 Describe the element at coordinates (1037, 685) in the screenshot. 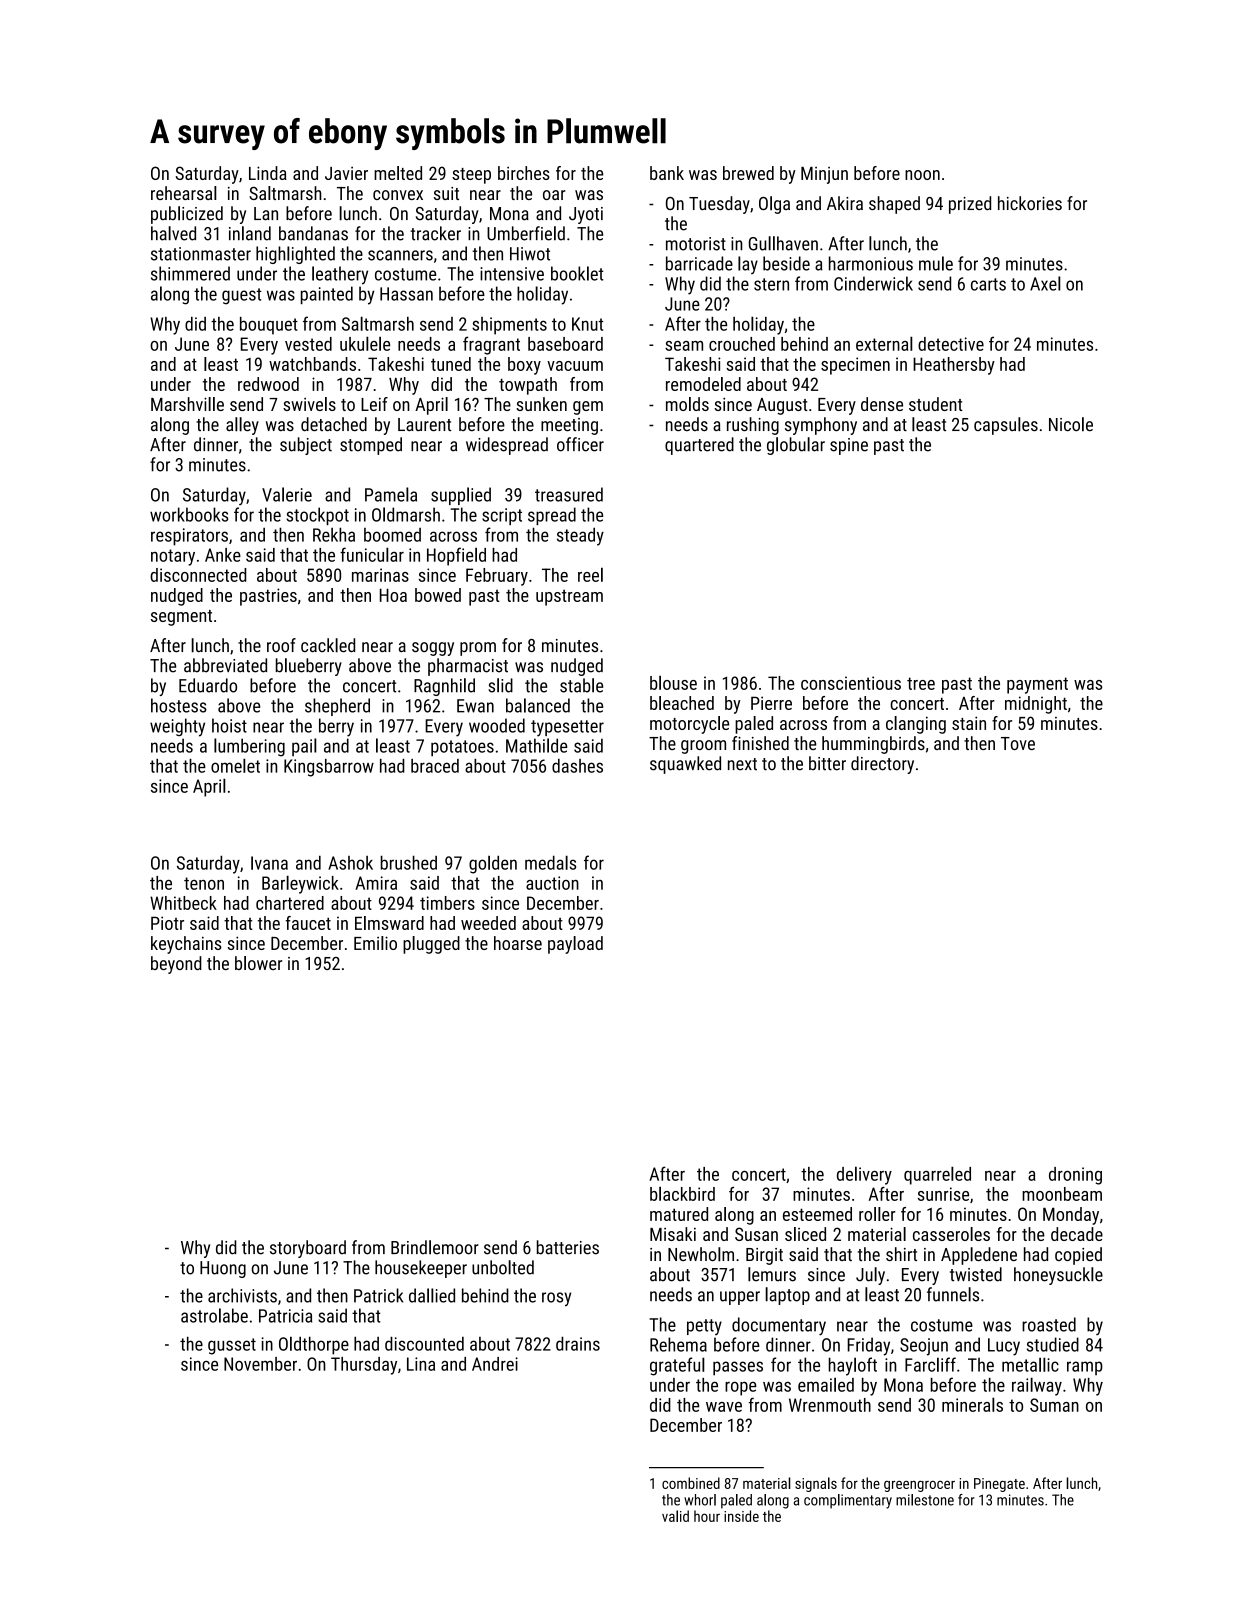

I see `payment` at that location.
